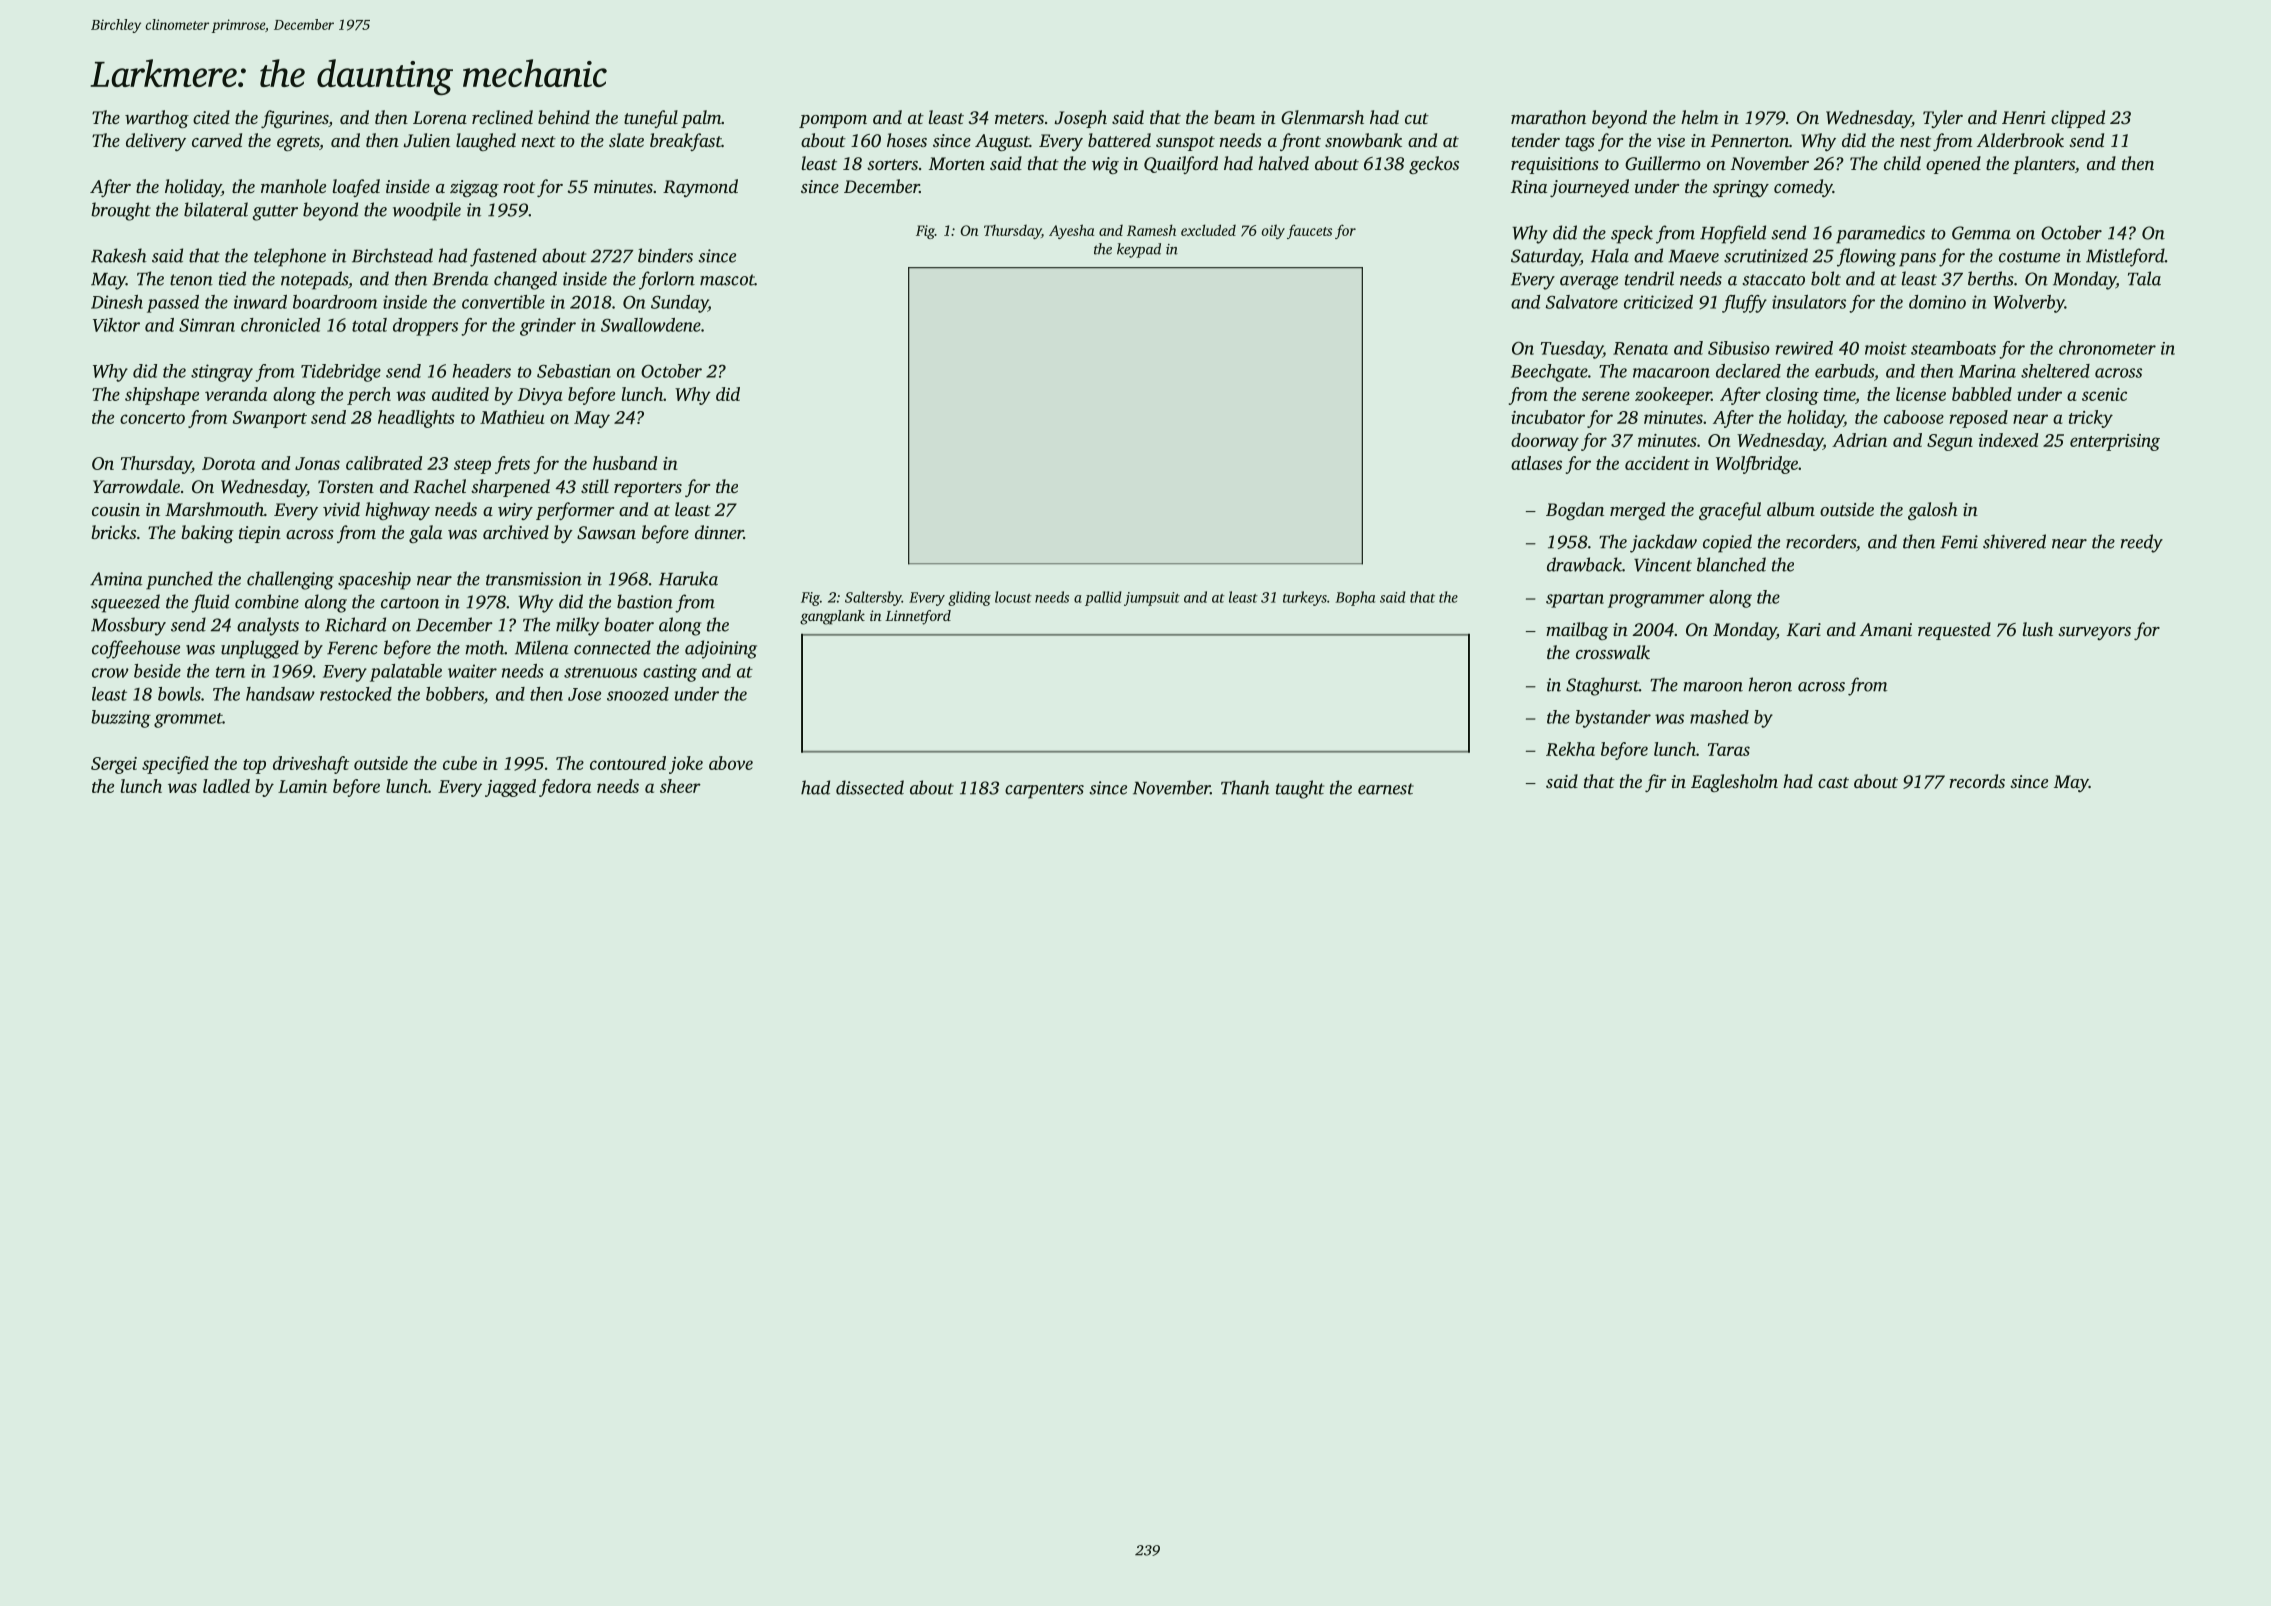 This document has width=2271, height=1606. I want to click on taught, so click(1300, 789).
